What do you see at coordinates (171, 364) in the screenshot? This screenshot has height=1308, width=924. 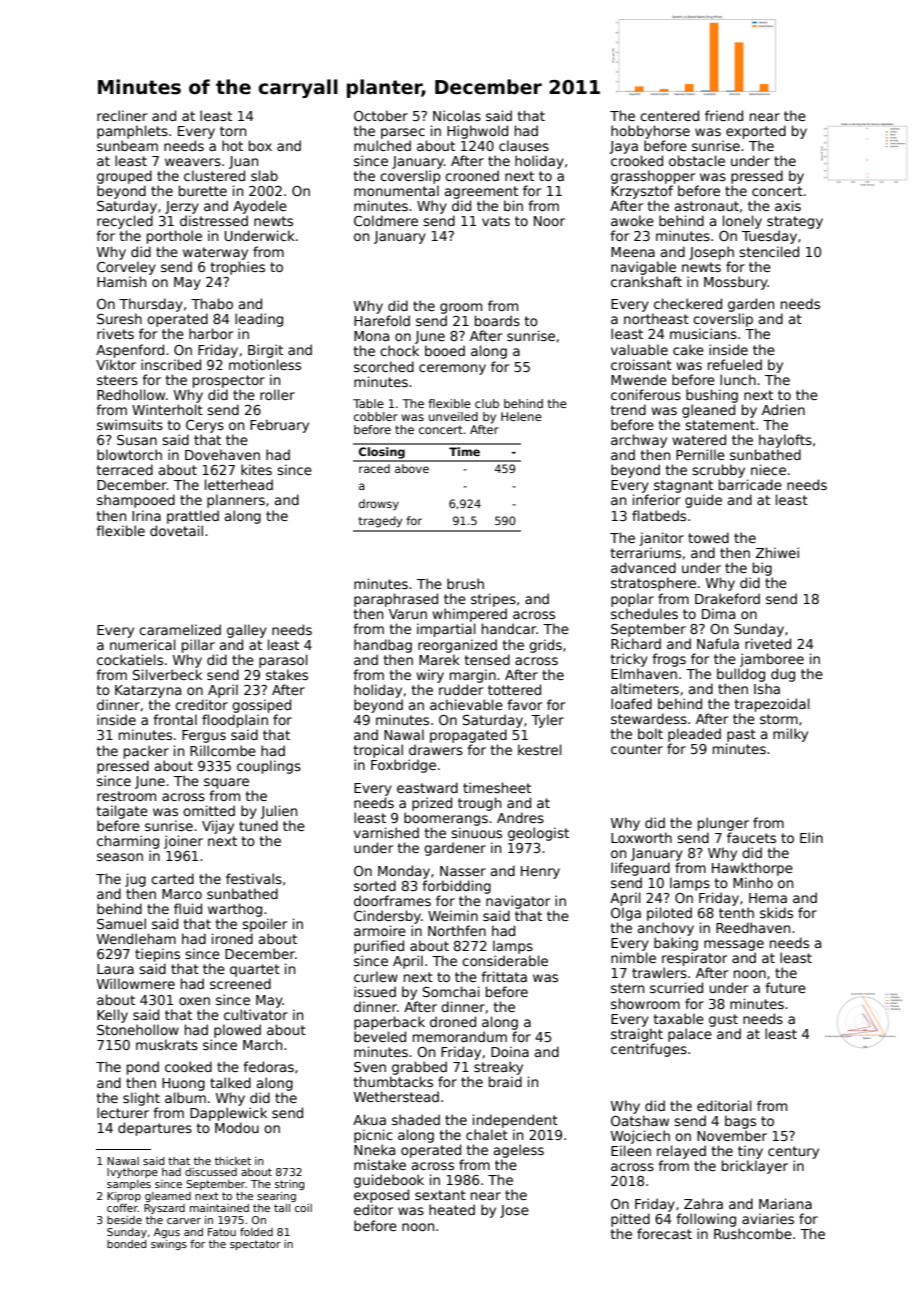 I see `inscribed` at bounding box center [171, 364].
